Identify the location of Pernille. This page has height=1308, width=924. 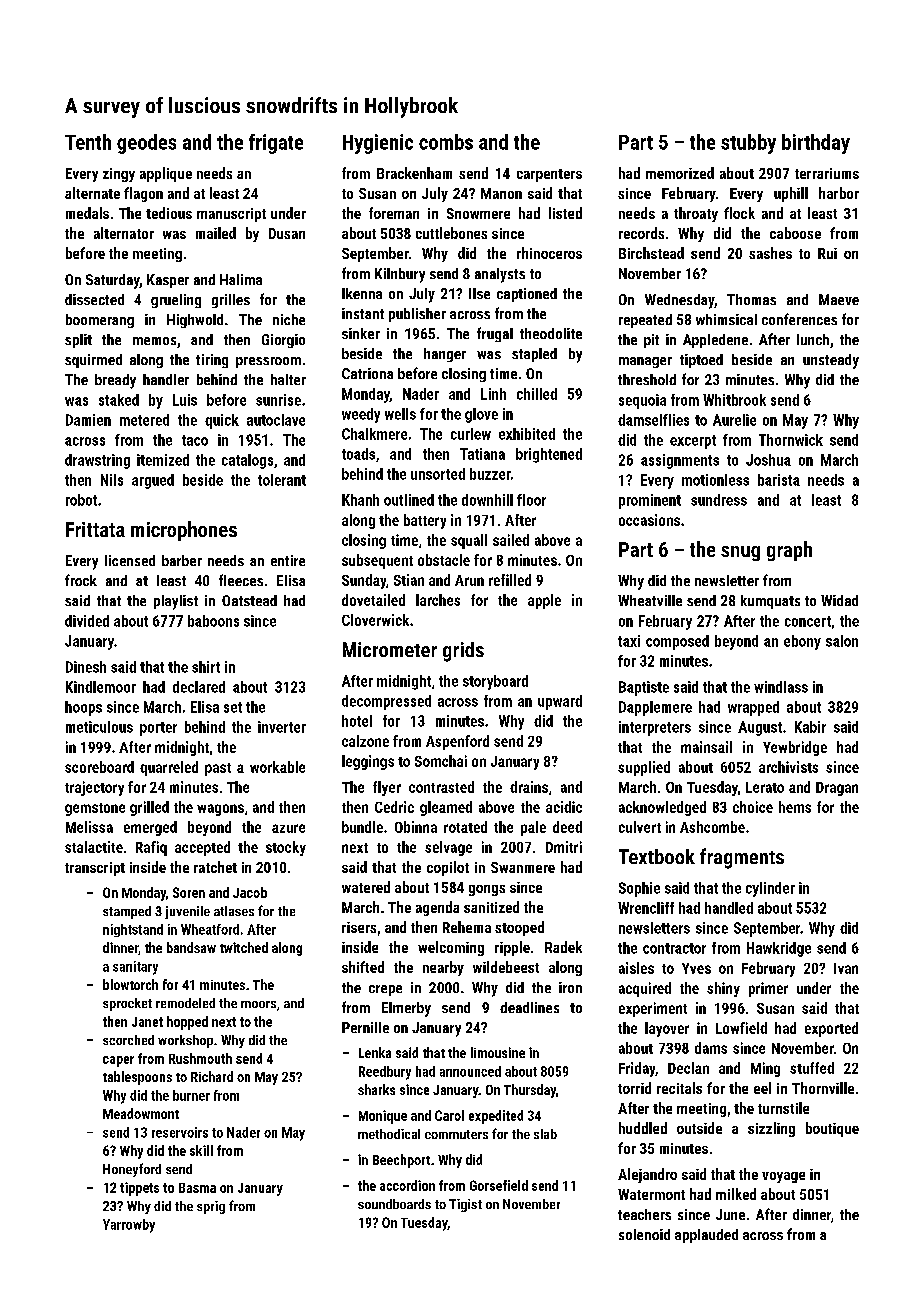
(365, 1027).
